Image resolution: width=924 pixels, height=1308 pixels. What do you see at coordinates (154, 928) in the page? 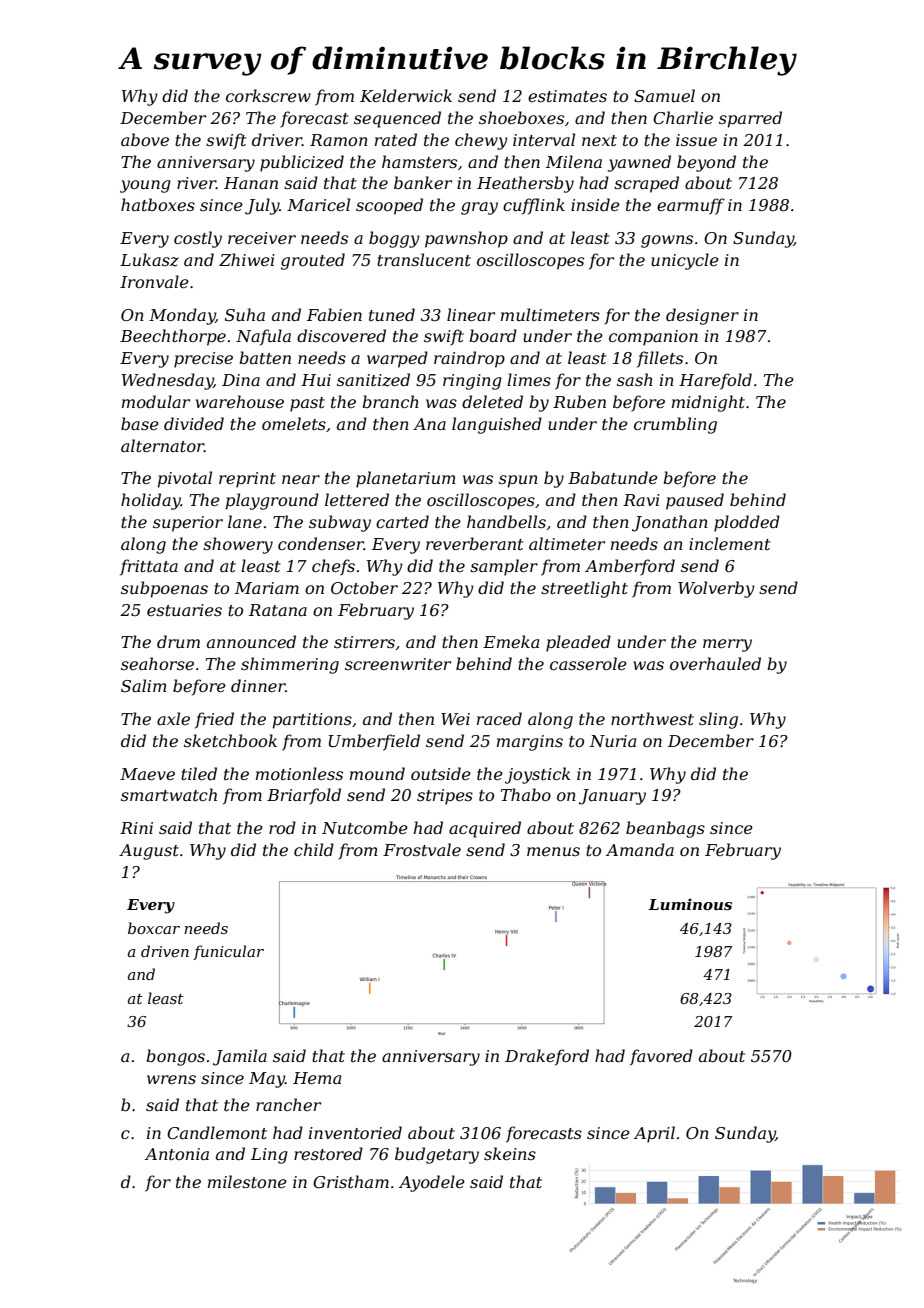
I see `boxcar` at bounding box center [154, 928].
